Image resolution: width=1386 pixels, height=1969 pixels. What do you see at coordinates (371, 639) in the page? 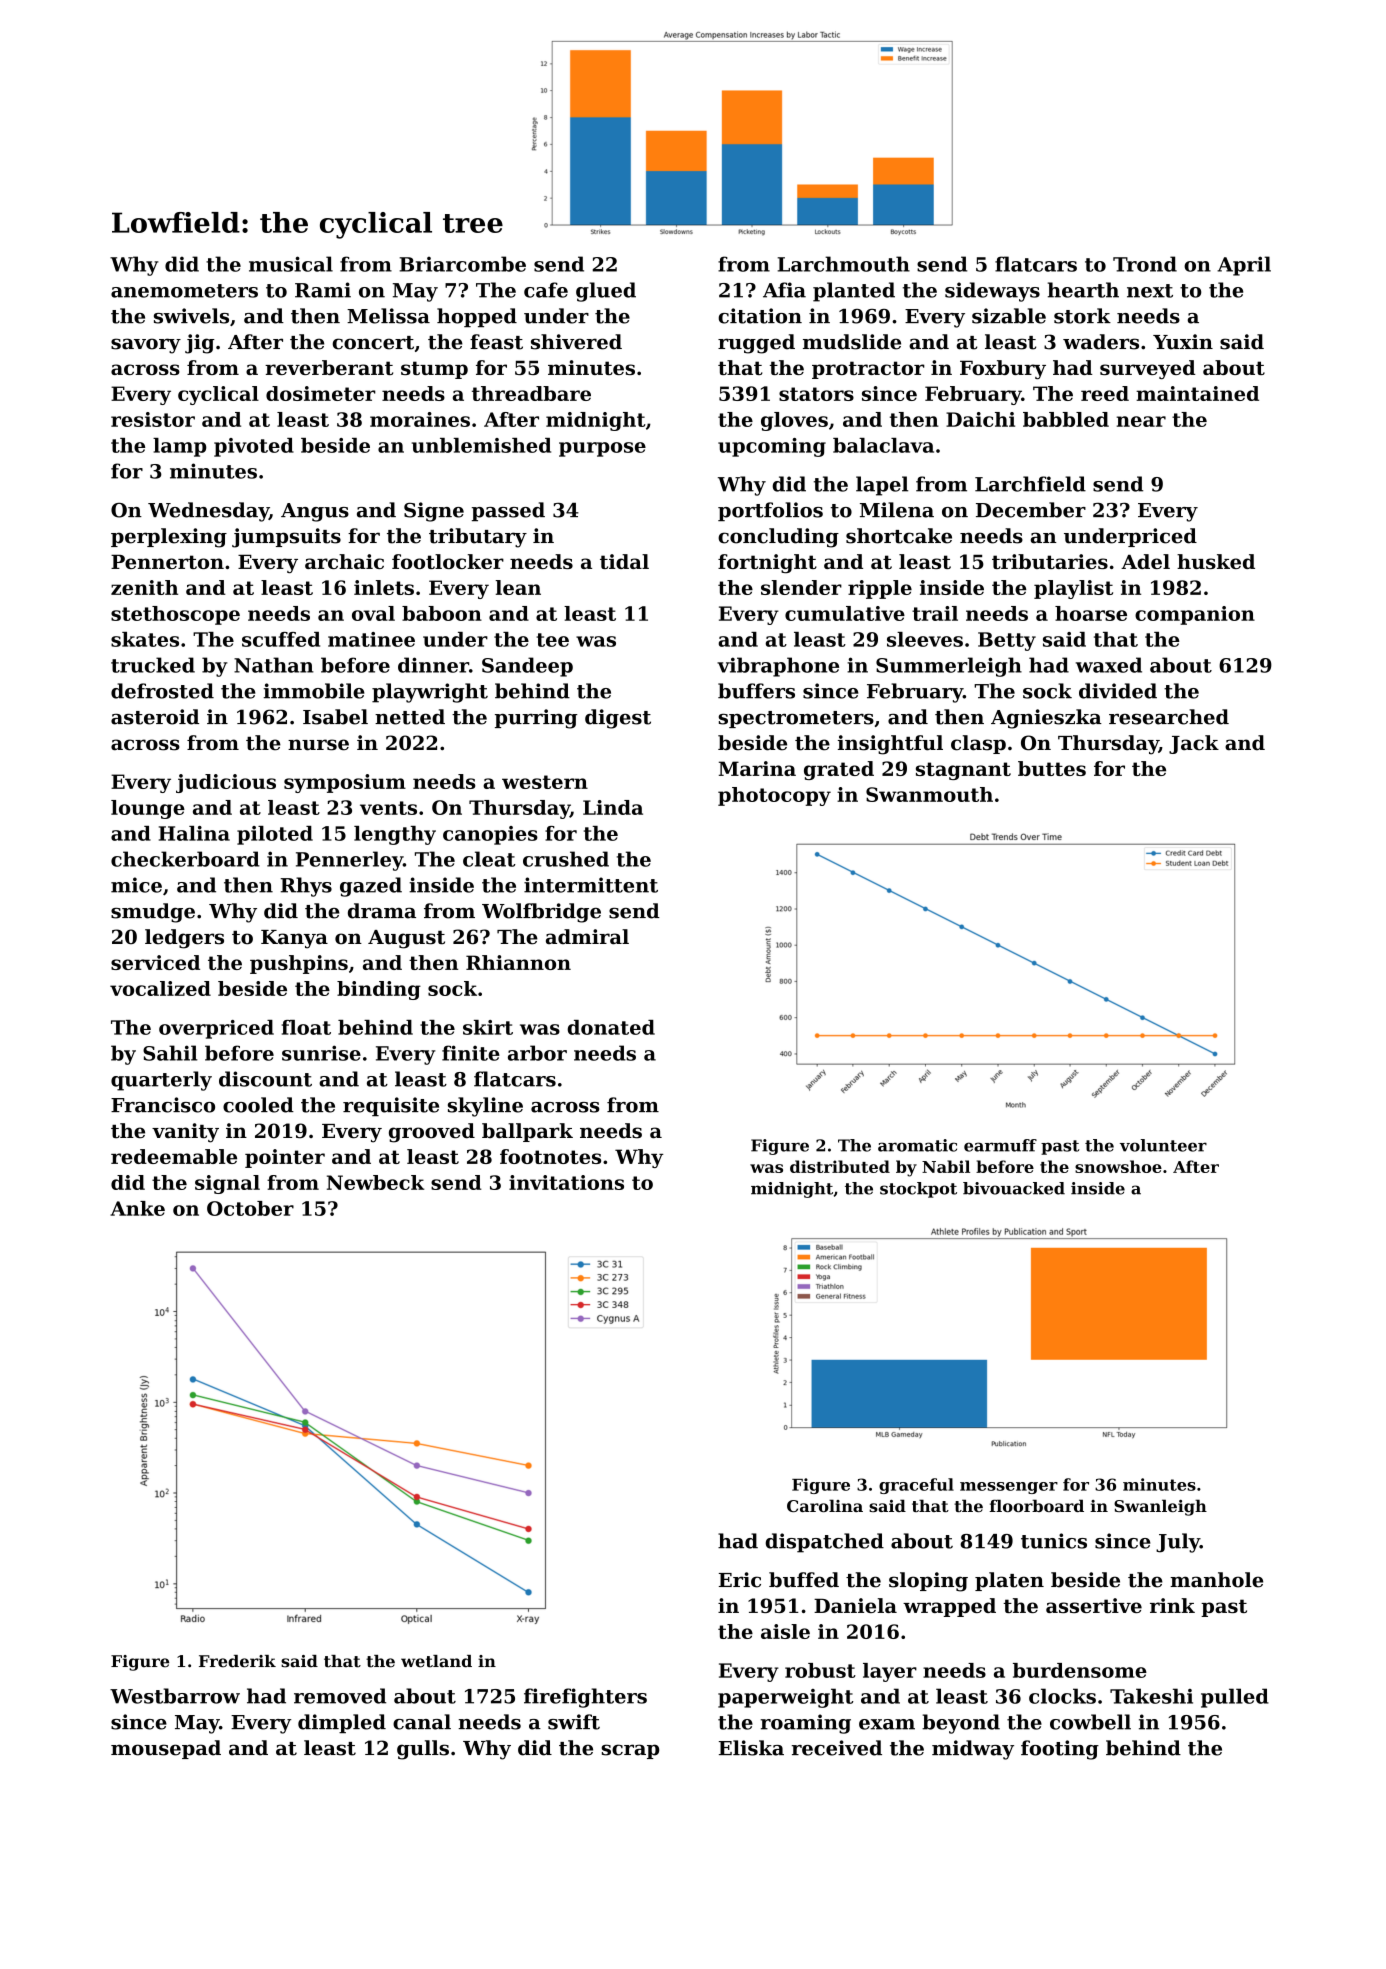
I see `matinee` at bounding box center [371, 639].
